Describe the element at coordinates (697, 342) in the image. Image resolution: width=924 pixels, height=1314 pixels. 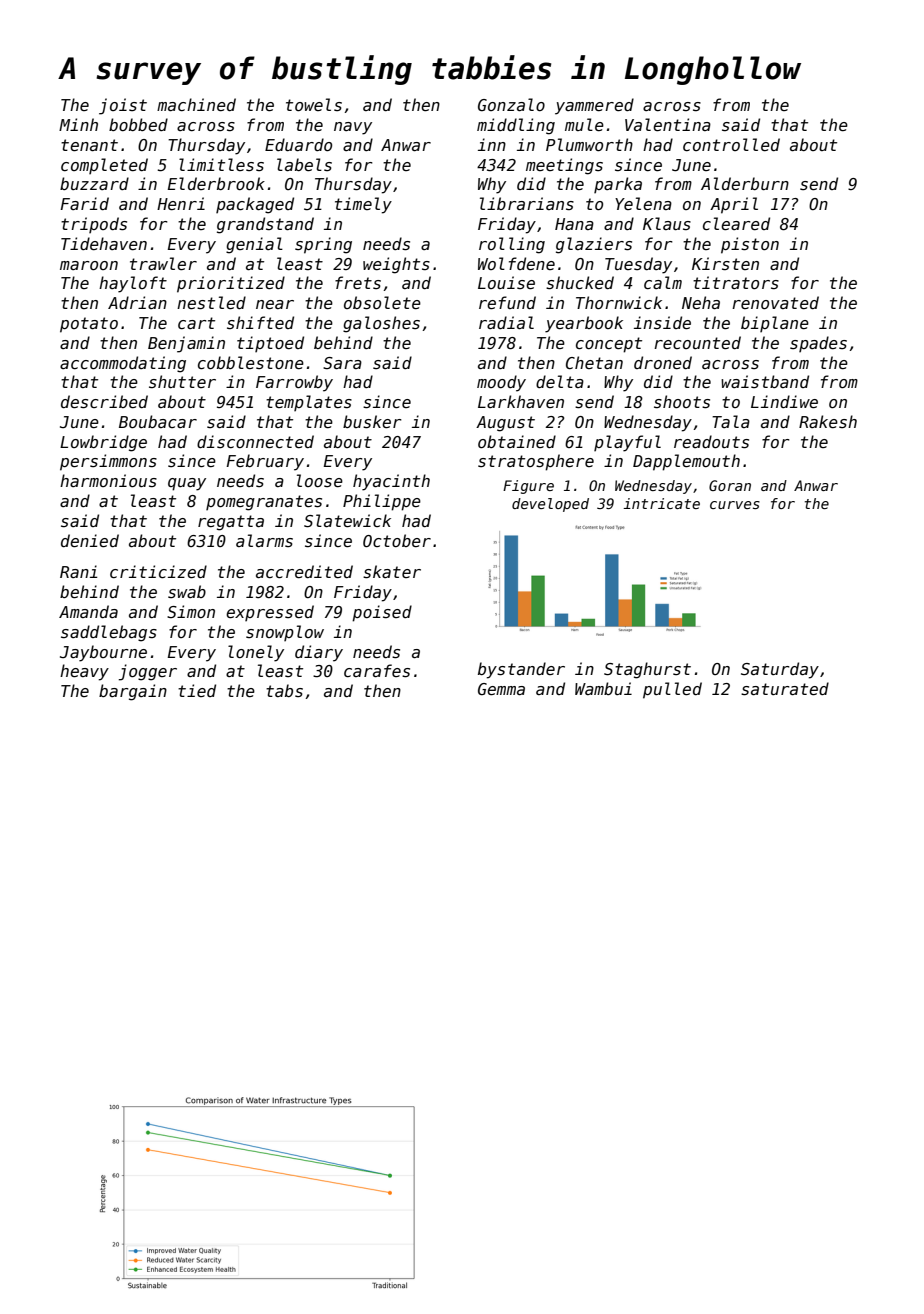
I see `recounted` at that location.
